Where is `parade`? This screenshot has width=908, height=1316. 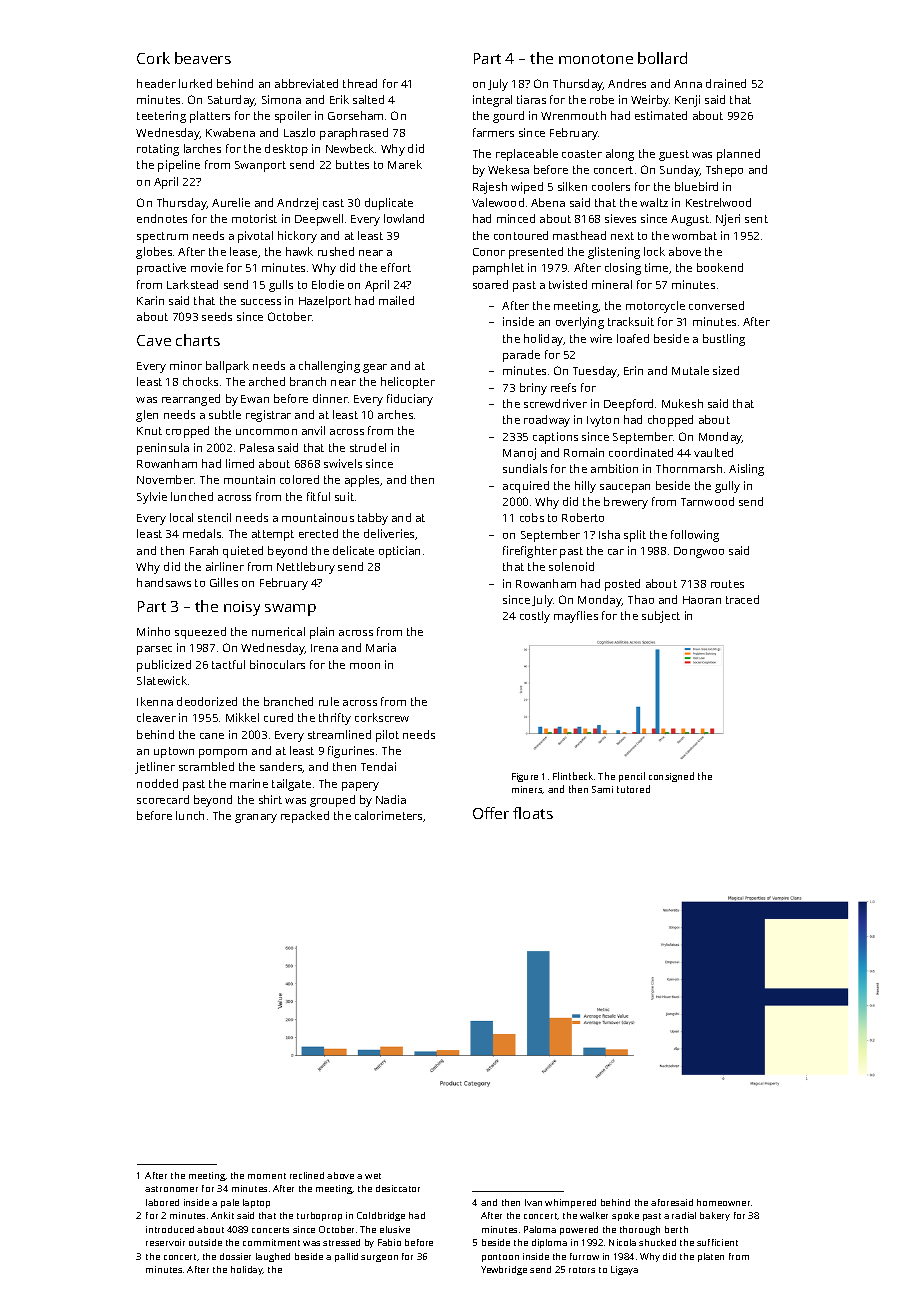 parade is located at coordinates (521, 356).
